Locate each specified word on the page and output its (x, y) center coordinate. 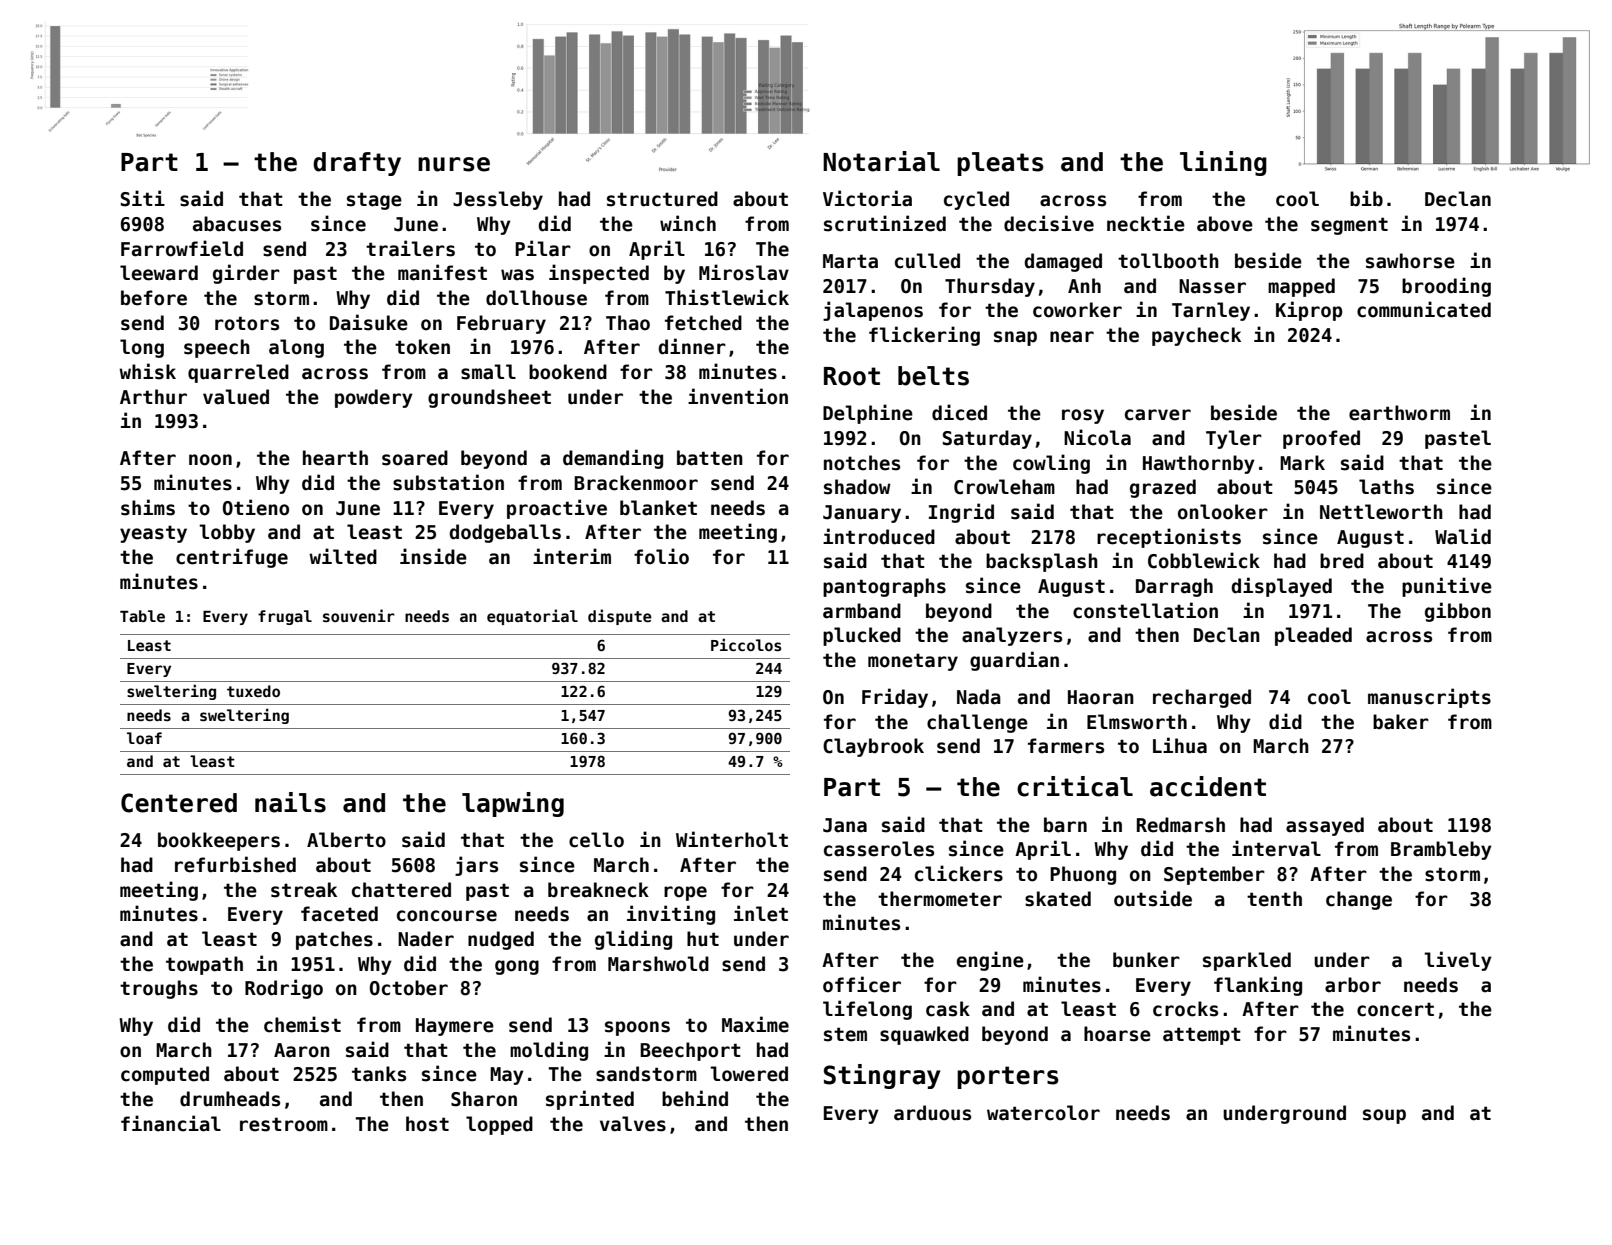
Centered (179, 803)
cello (596, 840)
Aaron (302, 1050)
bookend (568, 372)
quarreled (238, 373)
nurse (454, 164)
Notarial (881, 161)
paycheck (1196, 336)
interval (1276, 848)
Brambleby (1441, 850)
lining (1223, 163)
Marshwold (658, 964)
